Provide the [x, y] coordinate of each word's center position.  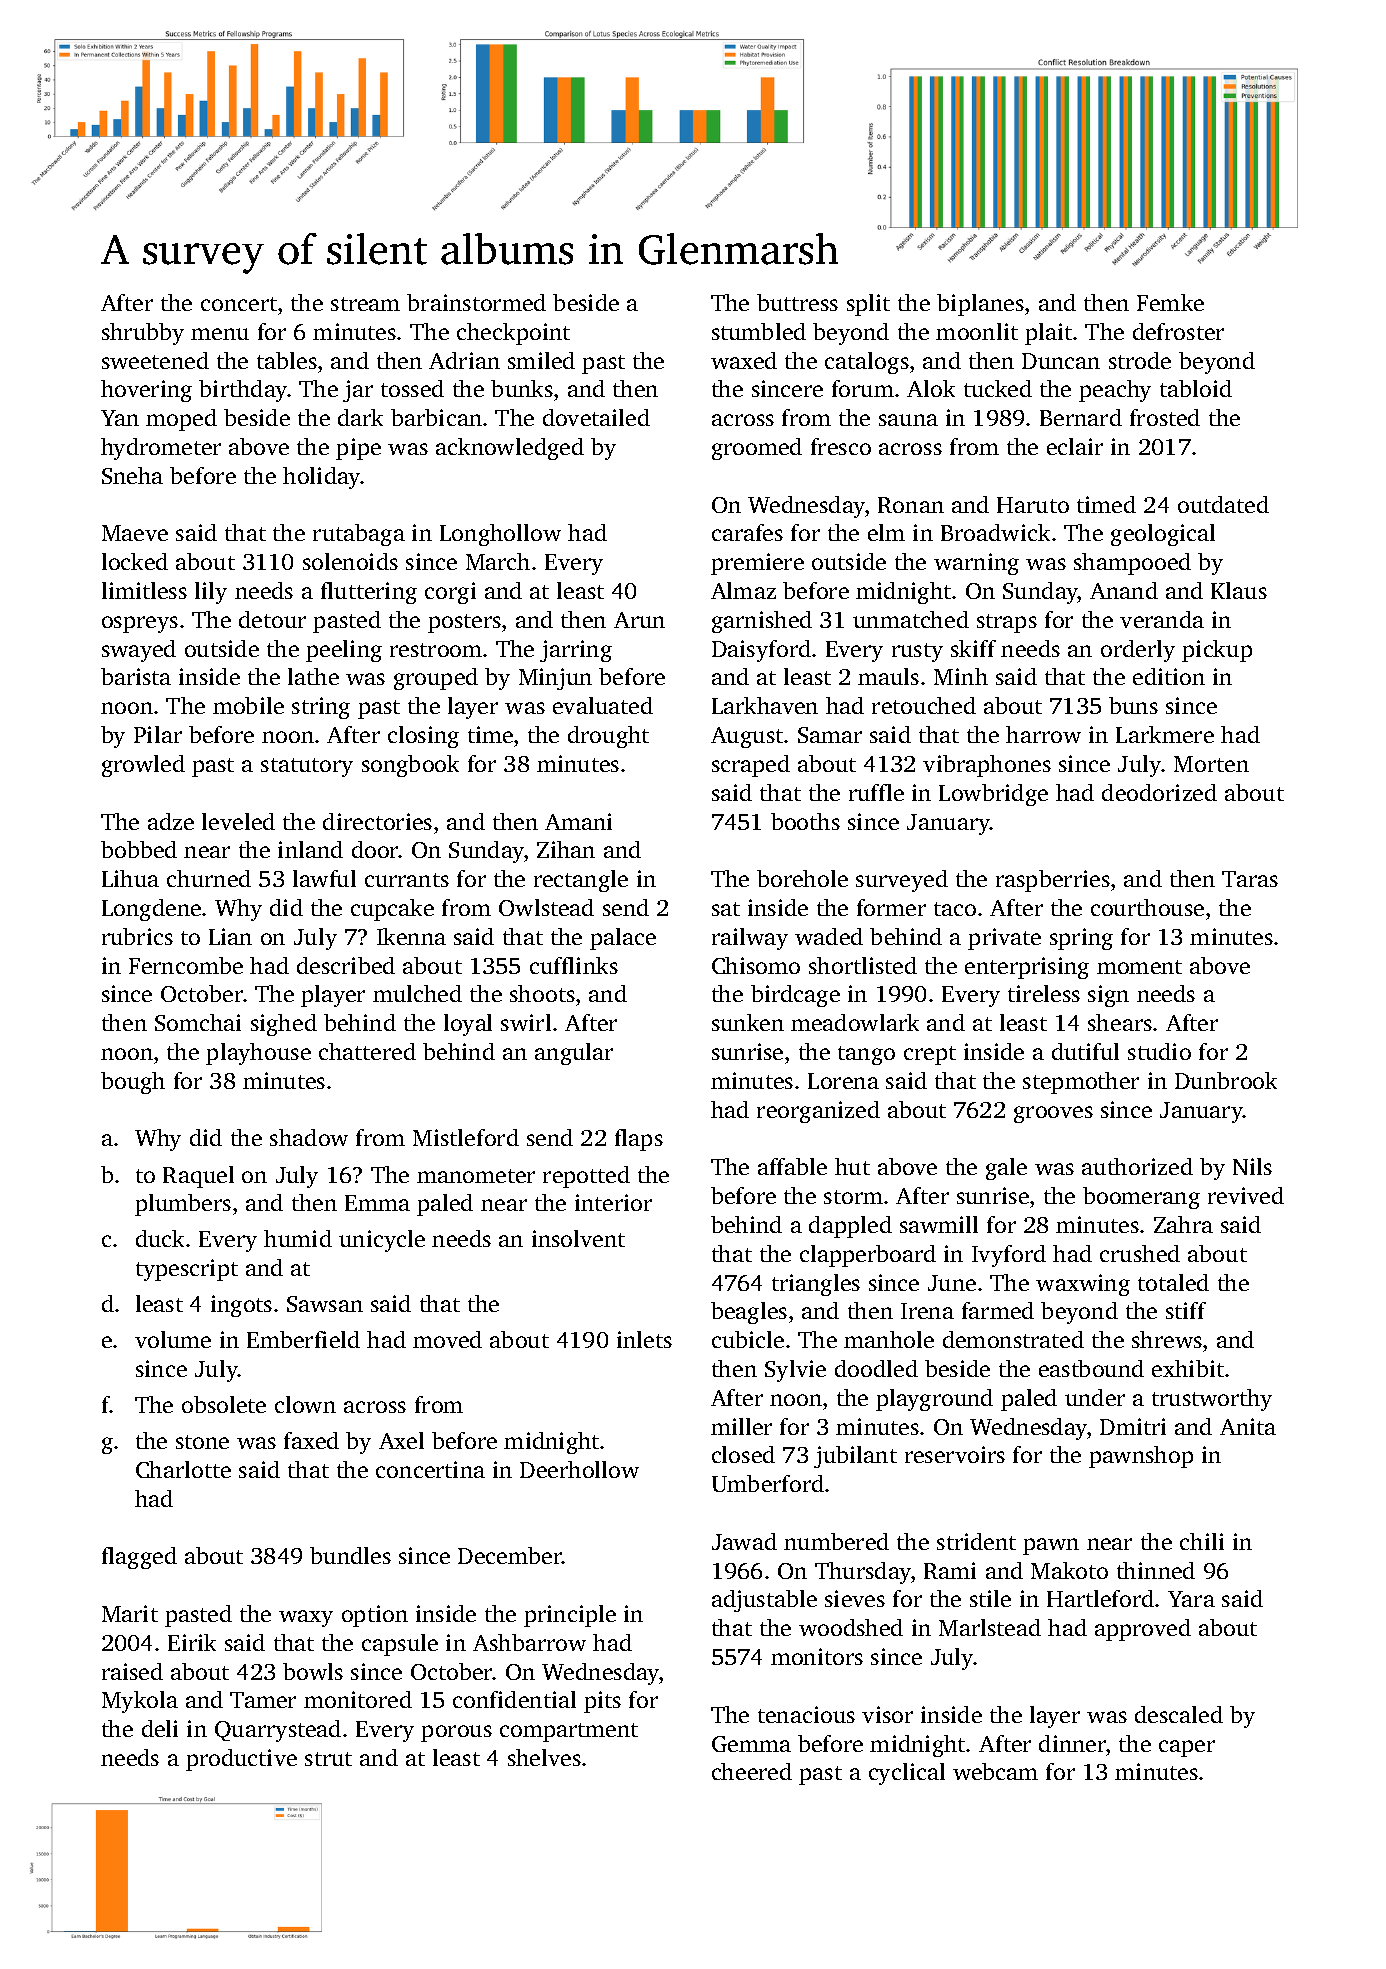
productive [241, 1760]
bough [133, 1083]
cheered [752, 1771]
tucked [998, 388]
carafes [747, 532]
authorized [1137, 1166]
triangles [816, 1285]
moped [181, 420]
